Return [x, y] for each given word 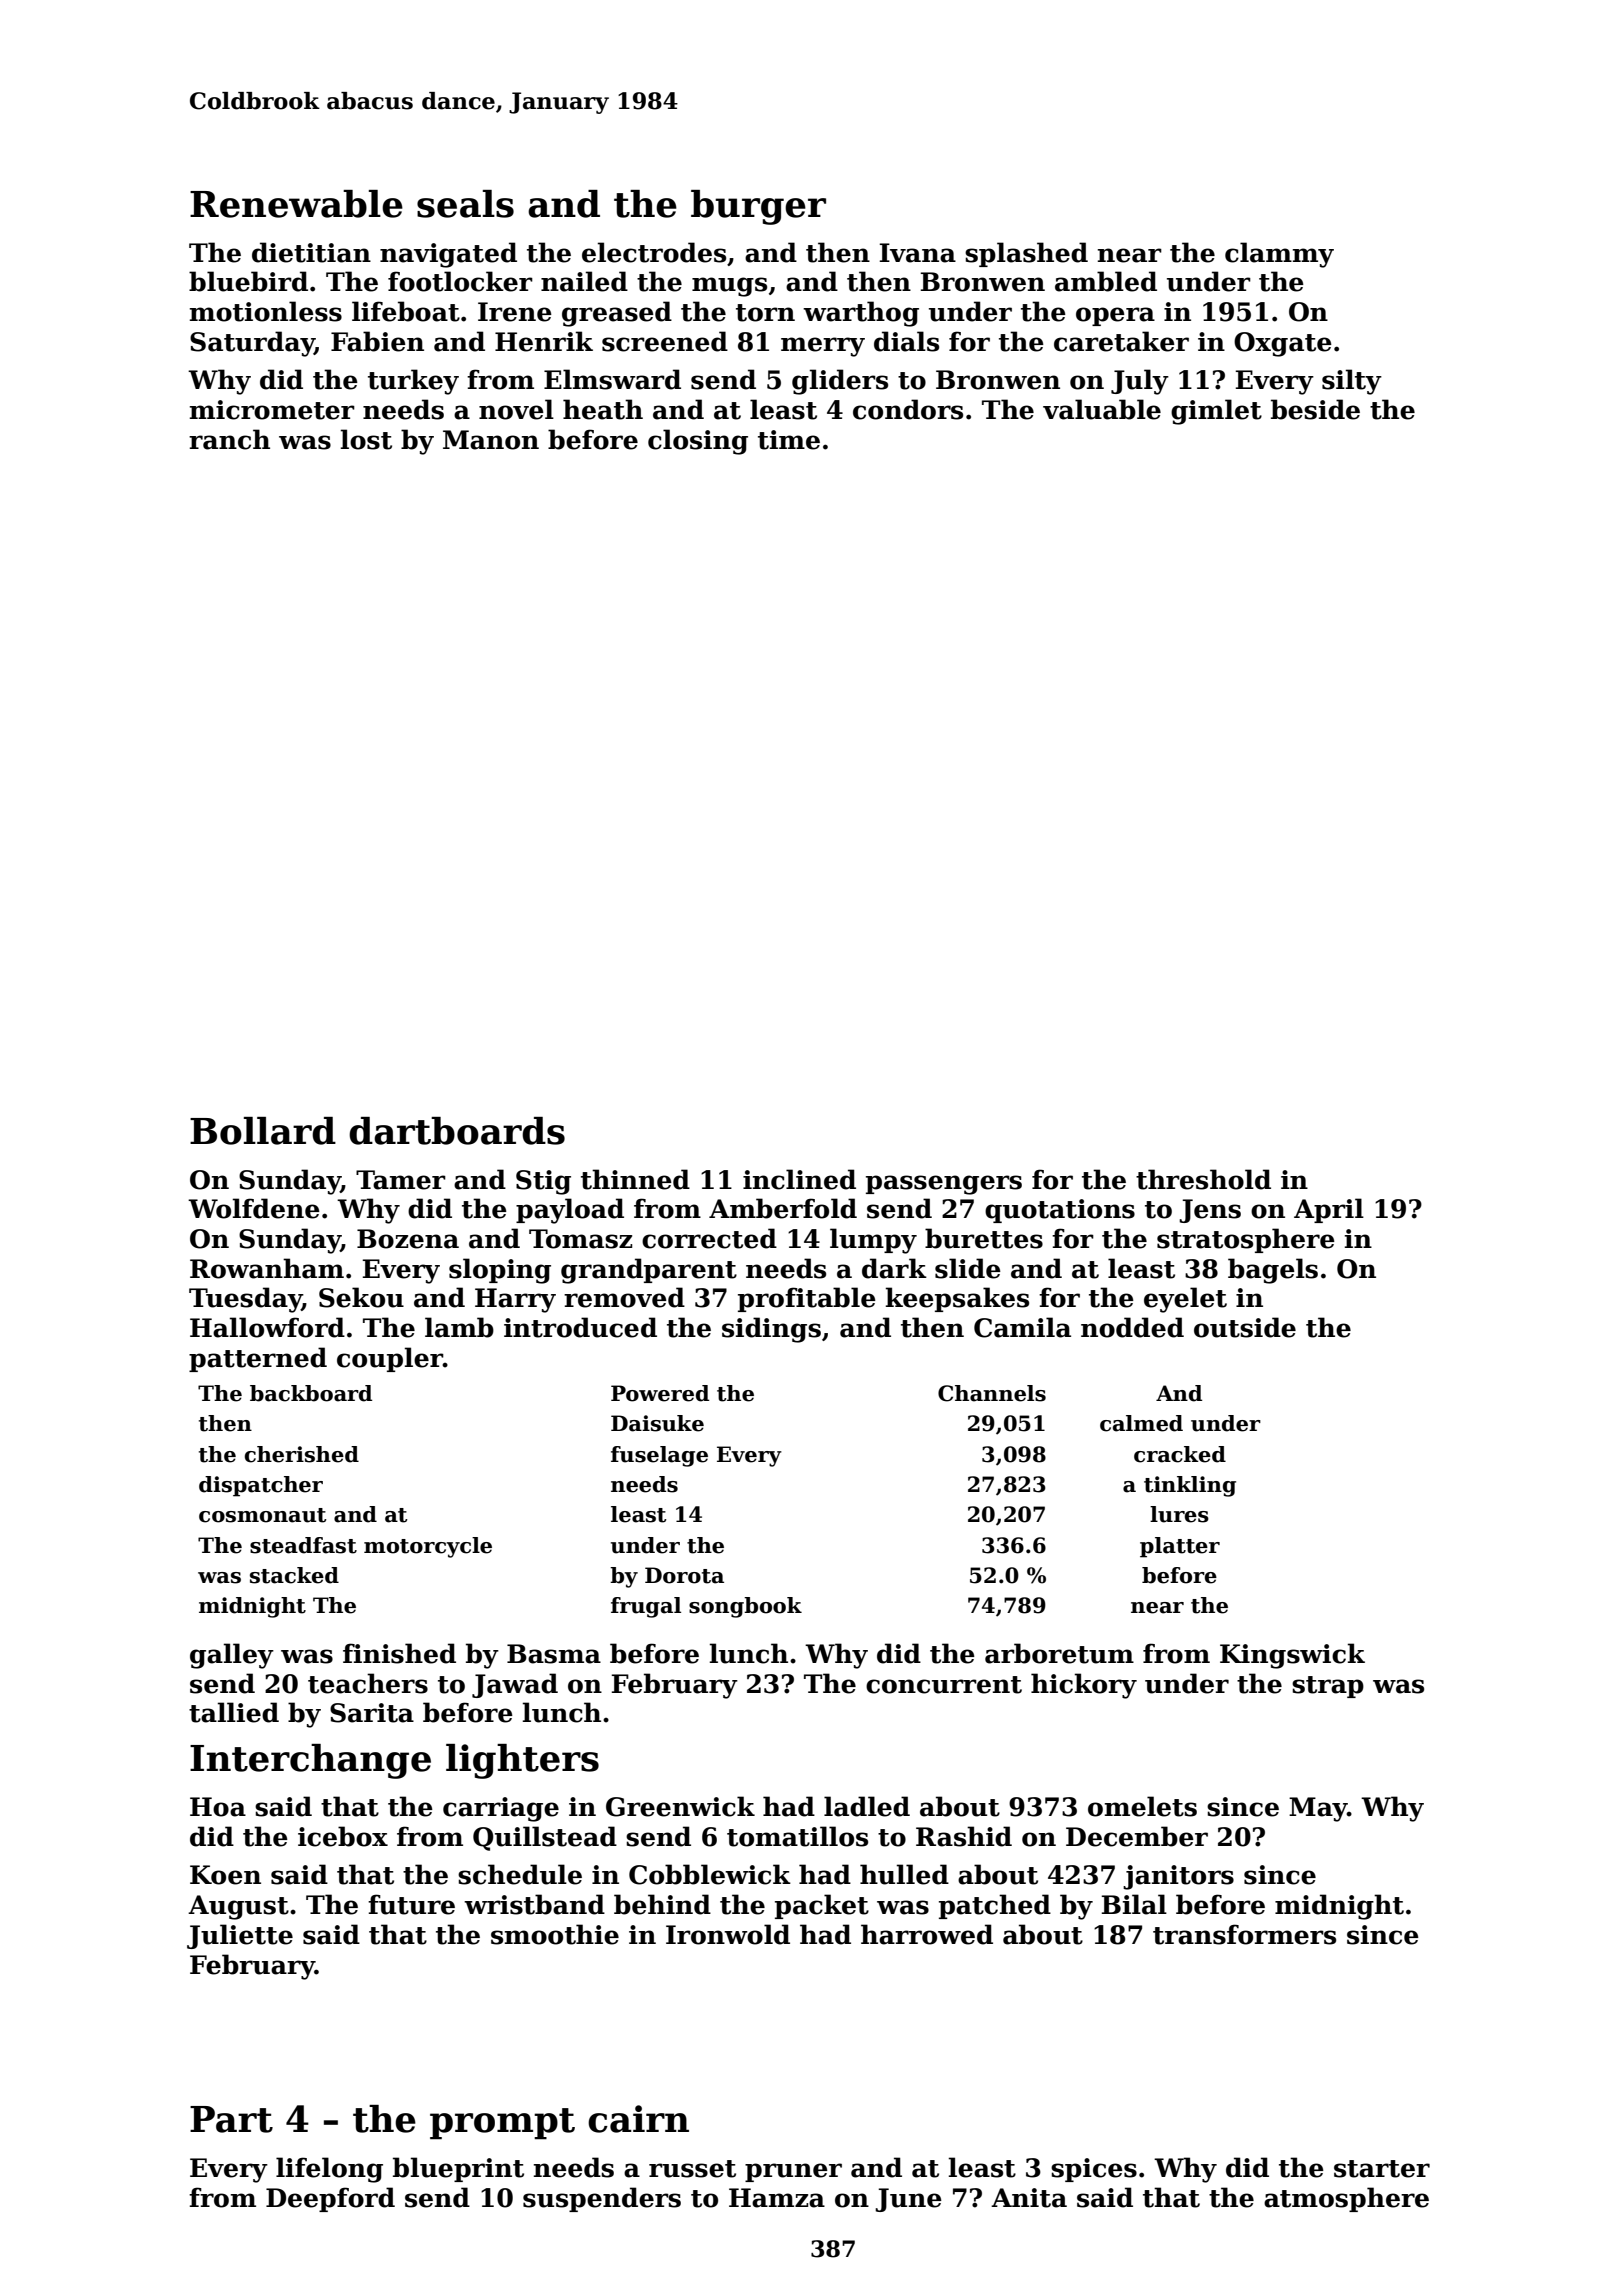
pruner [793, 2172]
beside [1315, 409]
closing [698, 442]
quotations [1060, 1211]
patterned [258, 1359]
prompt [502, 2124]
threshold [1203, 1179]
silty [1352, 382]
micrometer [272, 410]
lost [366, 439]
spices [1094, 2170]
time [789, 440]
